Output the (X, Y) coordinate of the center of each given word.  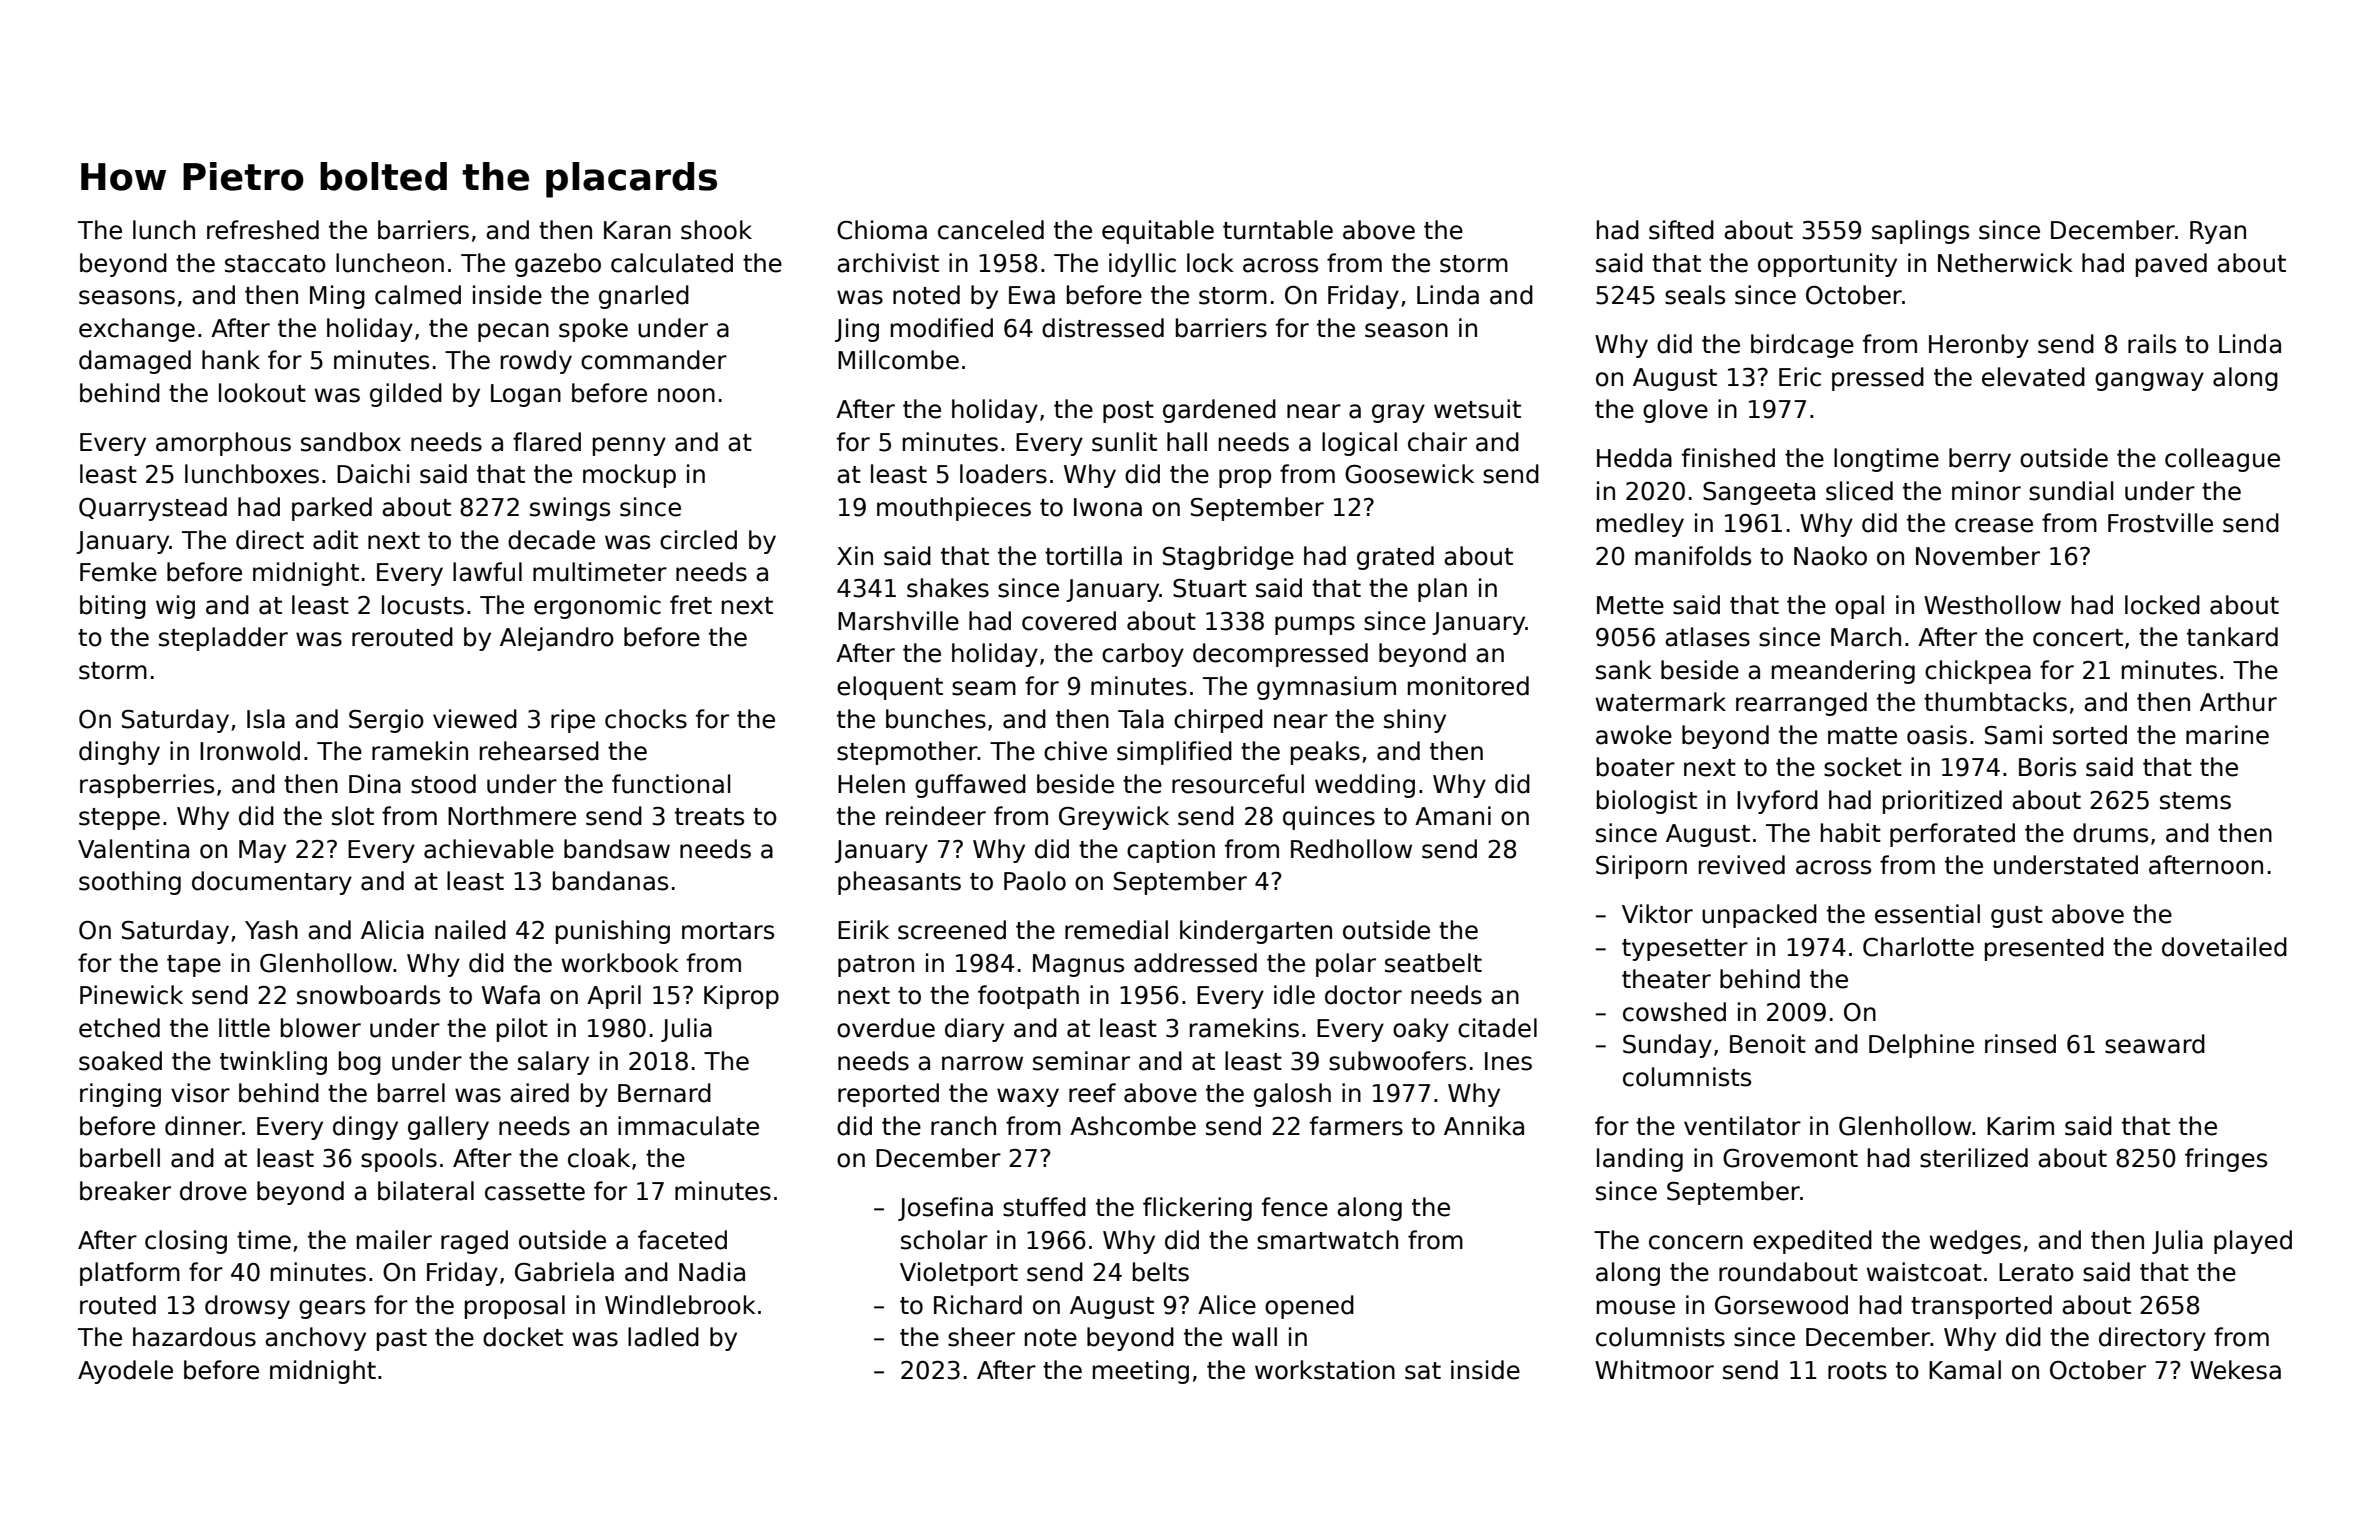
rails (2152, 344)
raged (474, 1242)
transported (1981, 1307)
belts (1161, 1272)
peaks (1325, 753)
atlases (1707, 637)
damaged (135, 362)
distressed (1103, 328)
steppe (119, 819)
